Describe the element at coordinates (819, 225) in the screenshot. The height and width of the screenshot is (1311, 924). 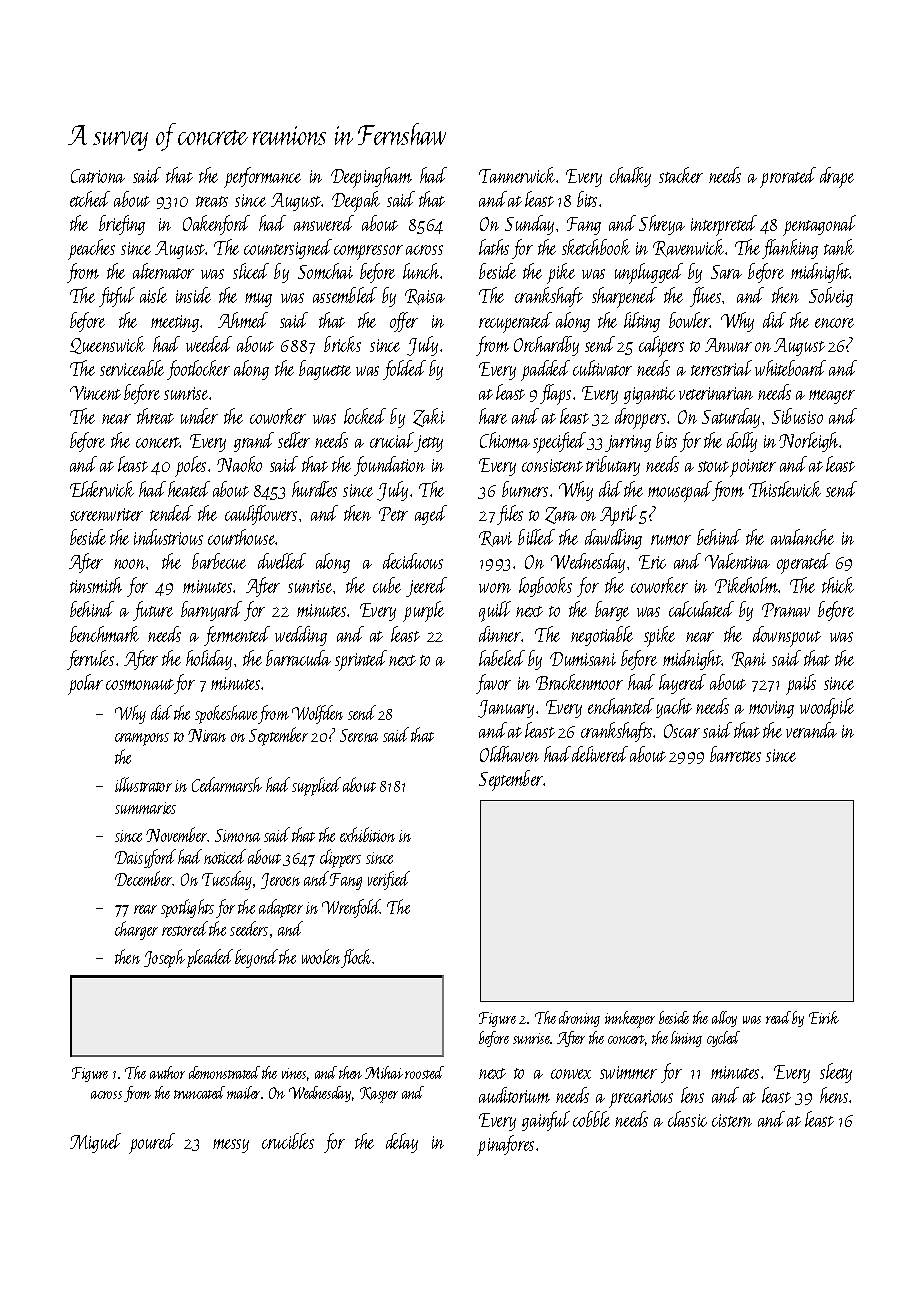
I see `pentagonal` at that location.
